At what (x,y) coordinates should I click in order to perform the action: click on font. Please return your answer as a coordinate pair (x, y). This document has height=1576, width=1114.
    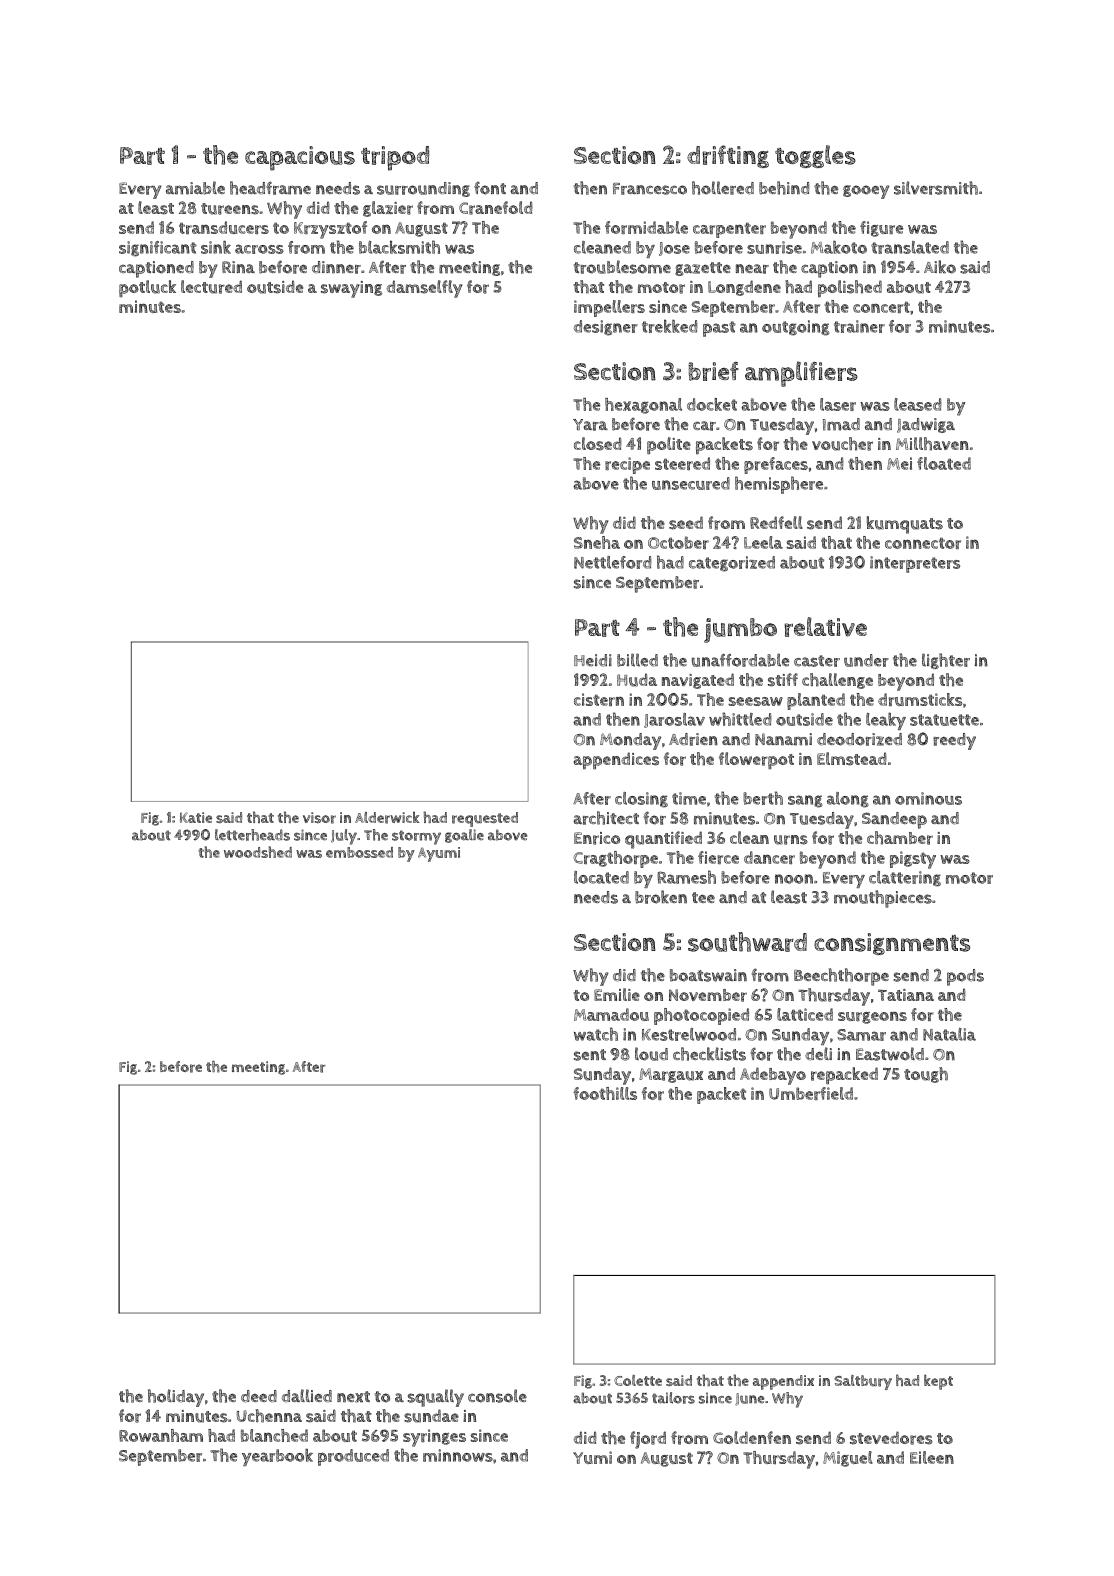
    Looking at the image, I should click on (490, 188).
